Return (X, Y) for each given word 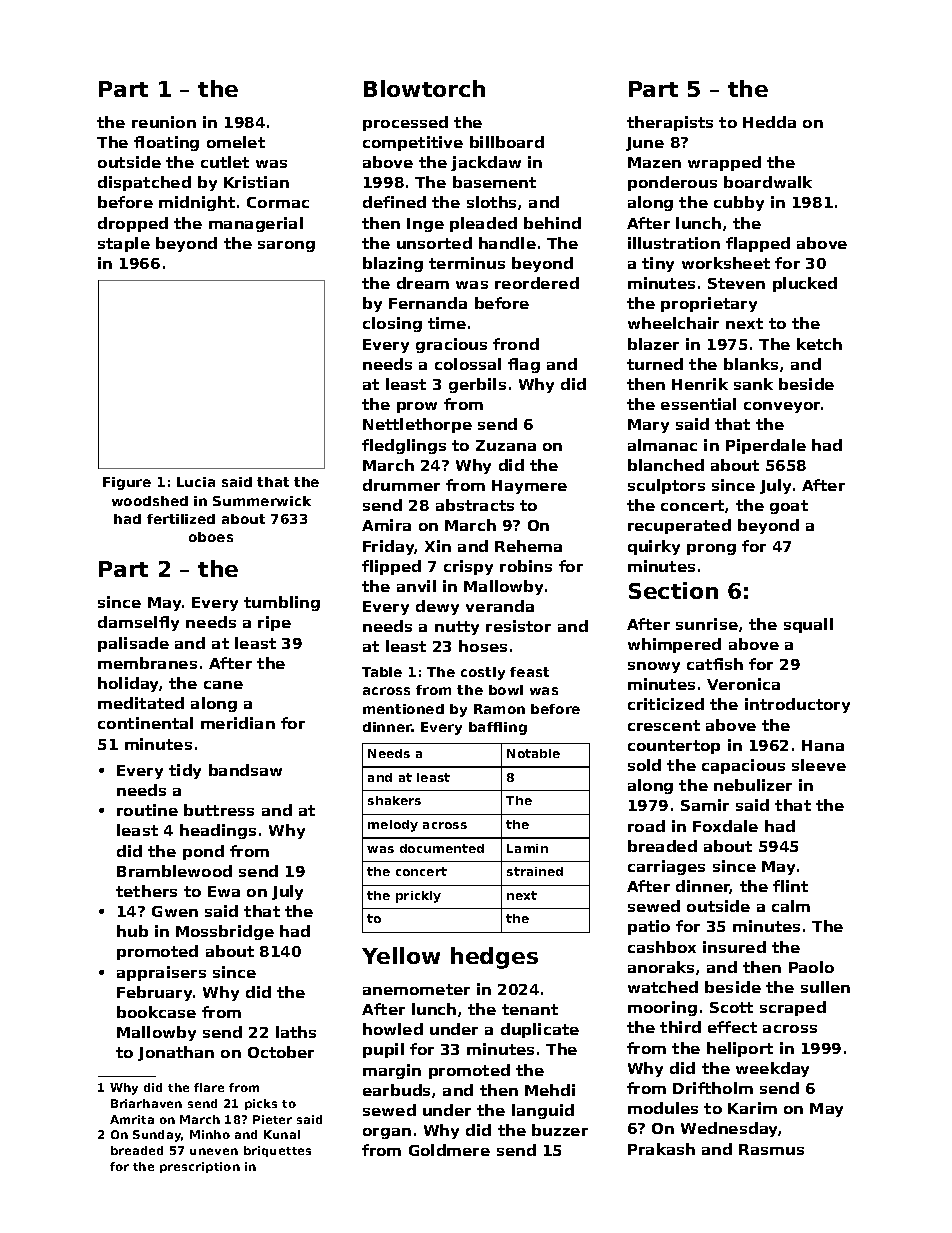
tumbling (282, 603)
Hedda (769, 122)
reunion (164, 122)
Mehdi (550, 1090)
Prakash (661, 1149)
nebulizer (753, 785)
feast (529, 672)
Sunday (157, 1136)
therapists (670, 123)
